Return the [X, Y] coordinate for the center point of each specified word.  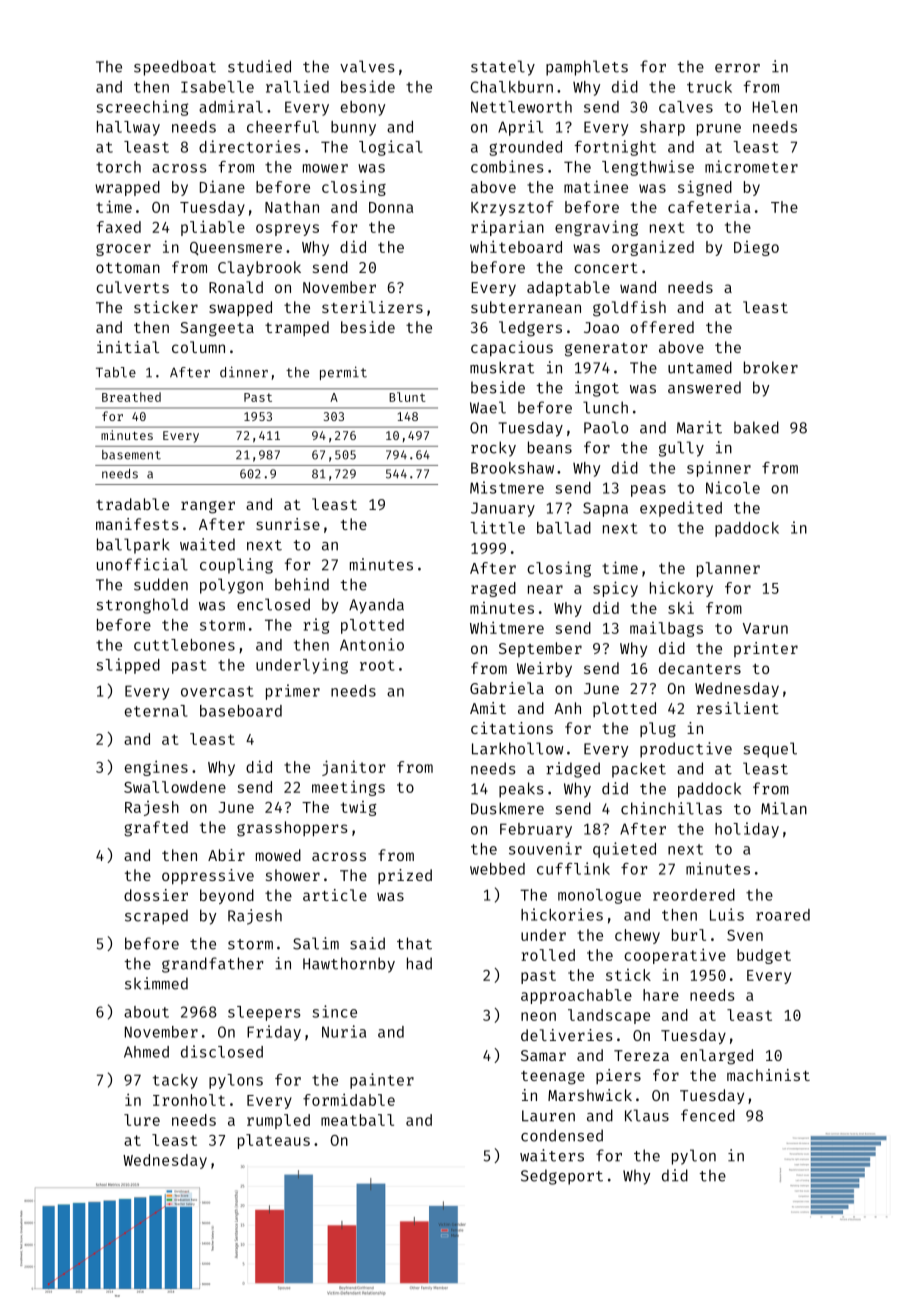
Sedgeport [562, 1177]
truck [709, 87]
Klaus [647, 1115]
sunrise [288, 524]
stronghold [142, 606]
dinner [244, 372]
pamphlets [587, 68]
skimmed [156, 983]
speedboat [175, 68]
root [377, 665]
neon [538, 1016]
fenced [708, 1115]
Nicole [733, 487]
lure [142, 1120]
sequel [770, 750]
